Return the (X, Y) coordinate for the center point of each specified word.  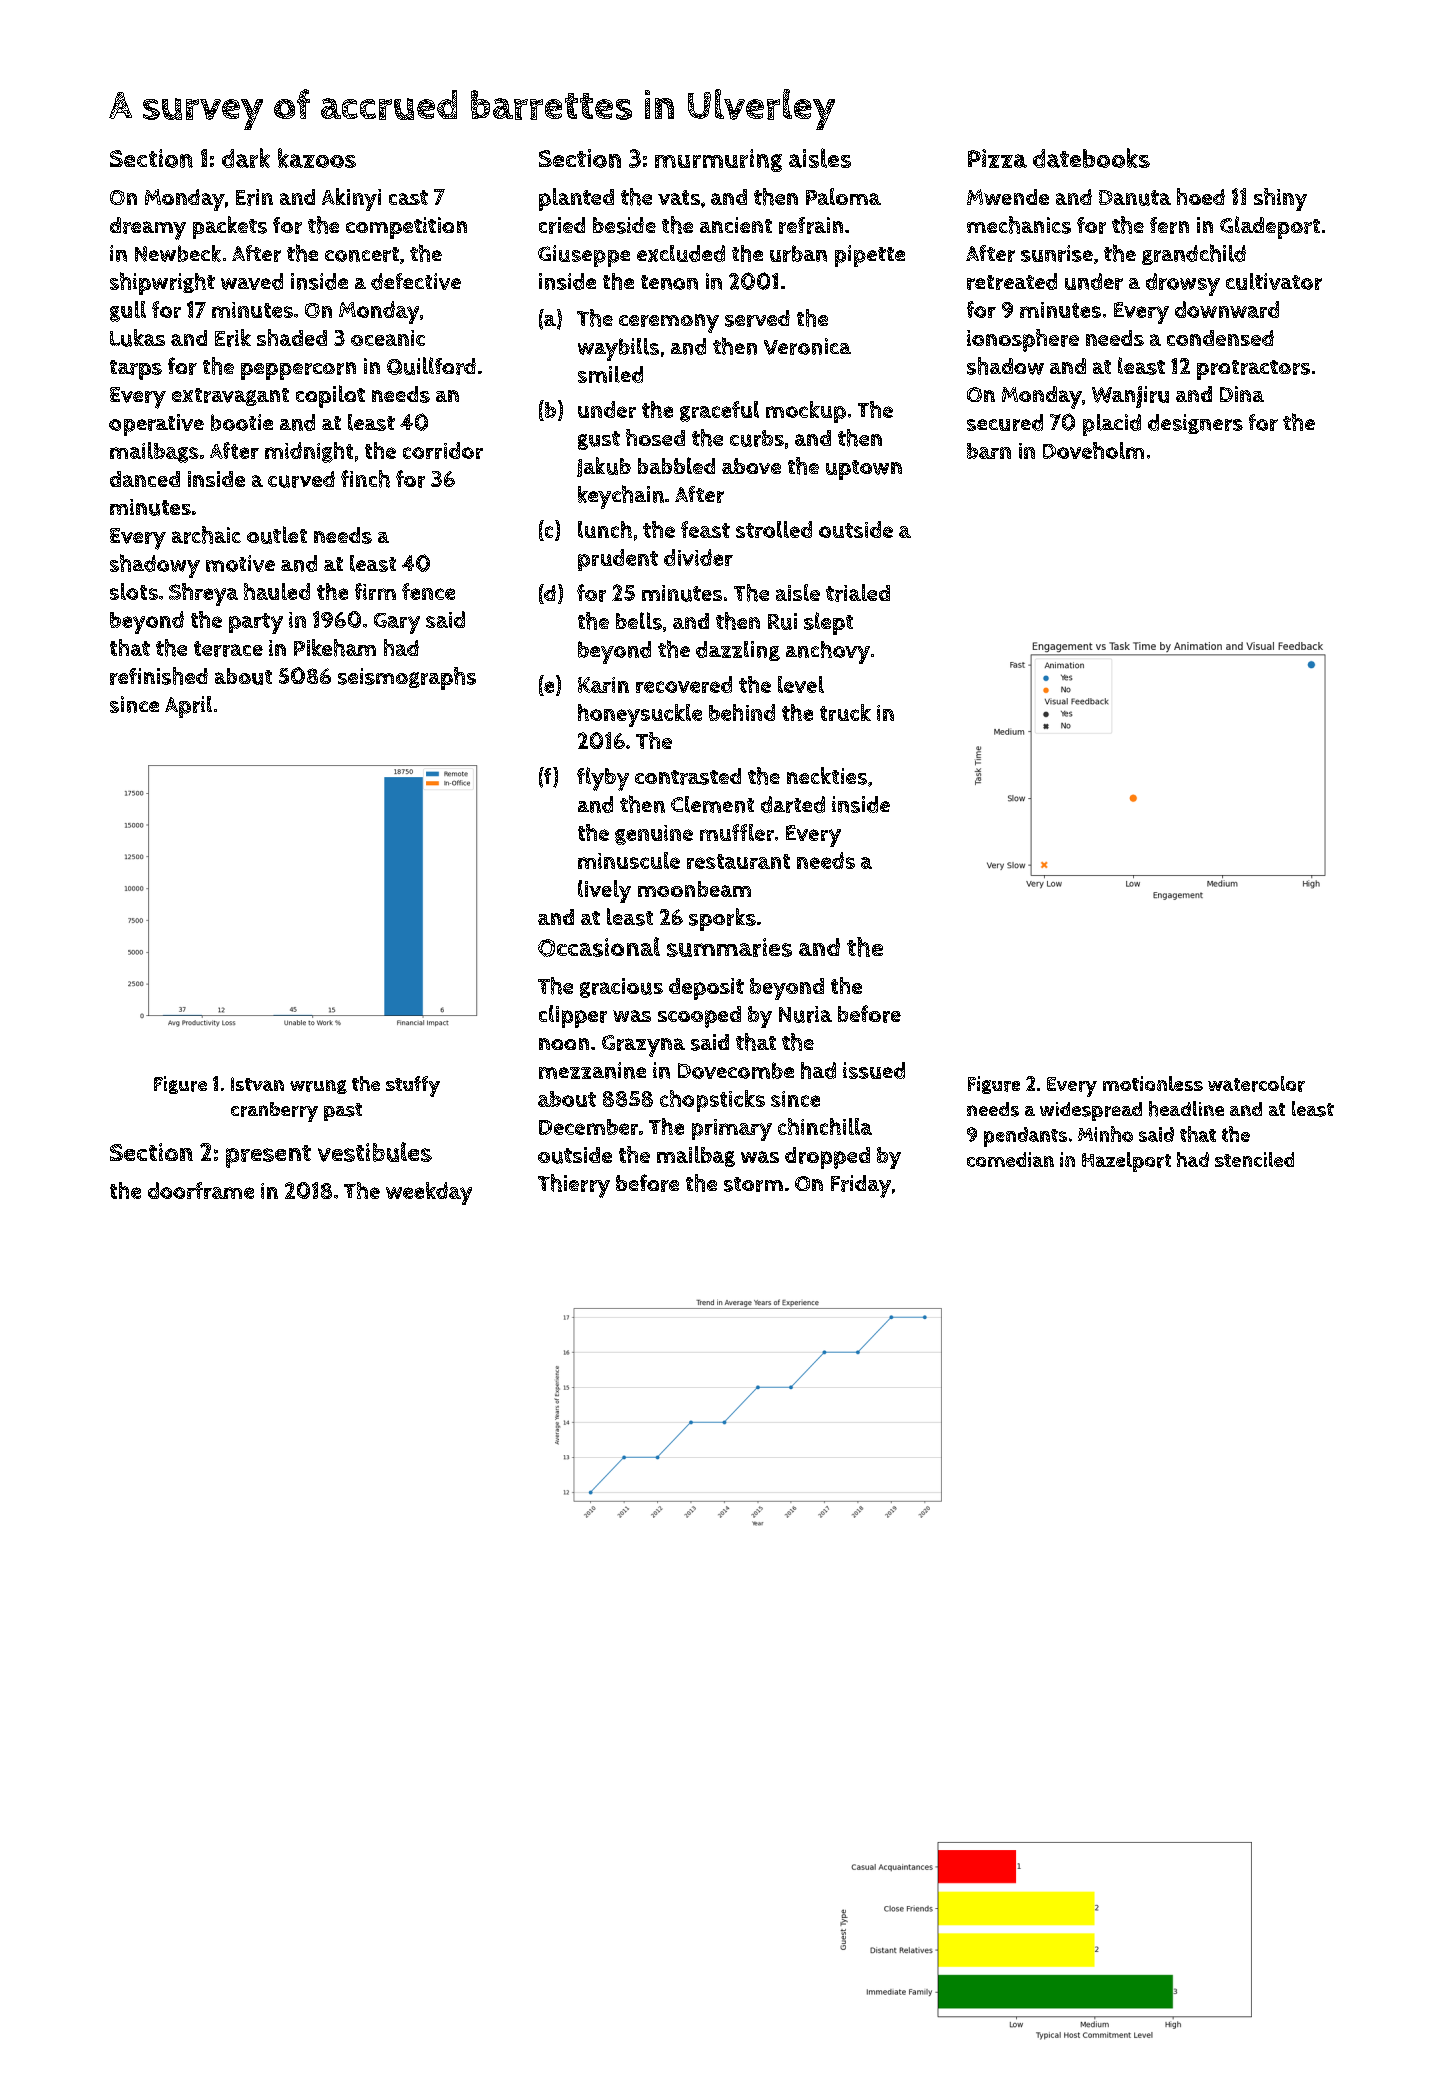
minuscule (629, 860)
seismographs (407, 678)
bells (639, 621)
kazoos (317, 158)
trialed (858, 593)
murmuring (718, 160)
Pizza (997, 158)
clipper (573, 1016)
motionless (1153, 1083)
